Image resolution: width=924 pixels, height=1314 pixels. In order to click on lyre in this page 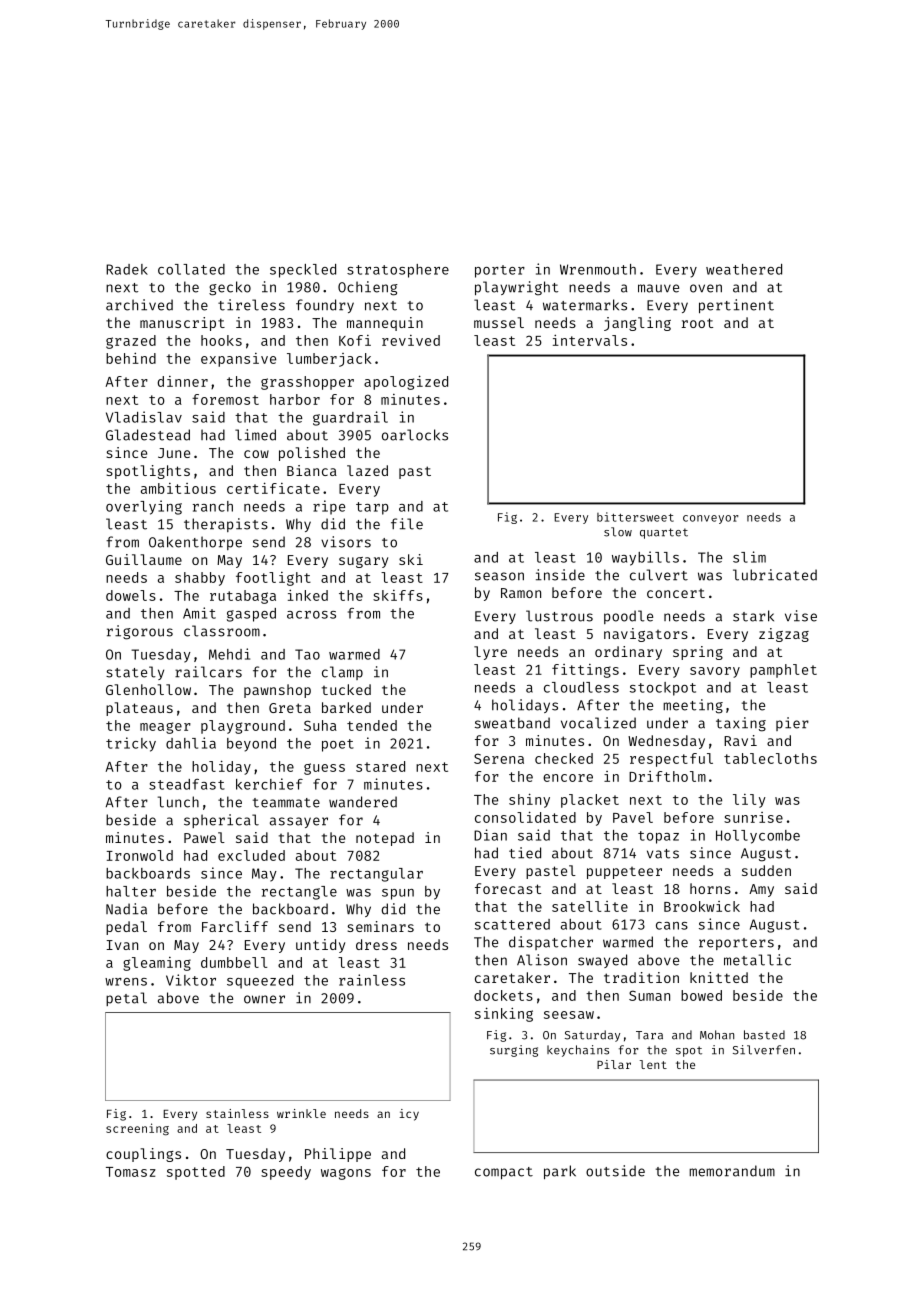, I will do `click(490, 653)`.
